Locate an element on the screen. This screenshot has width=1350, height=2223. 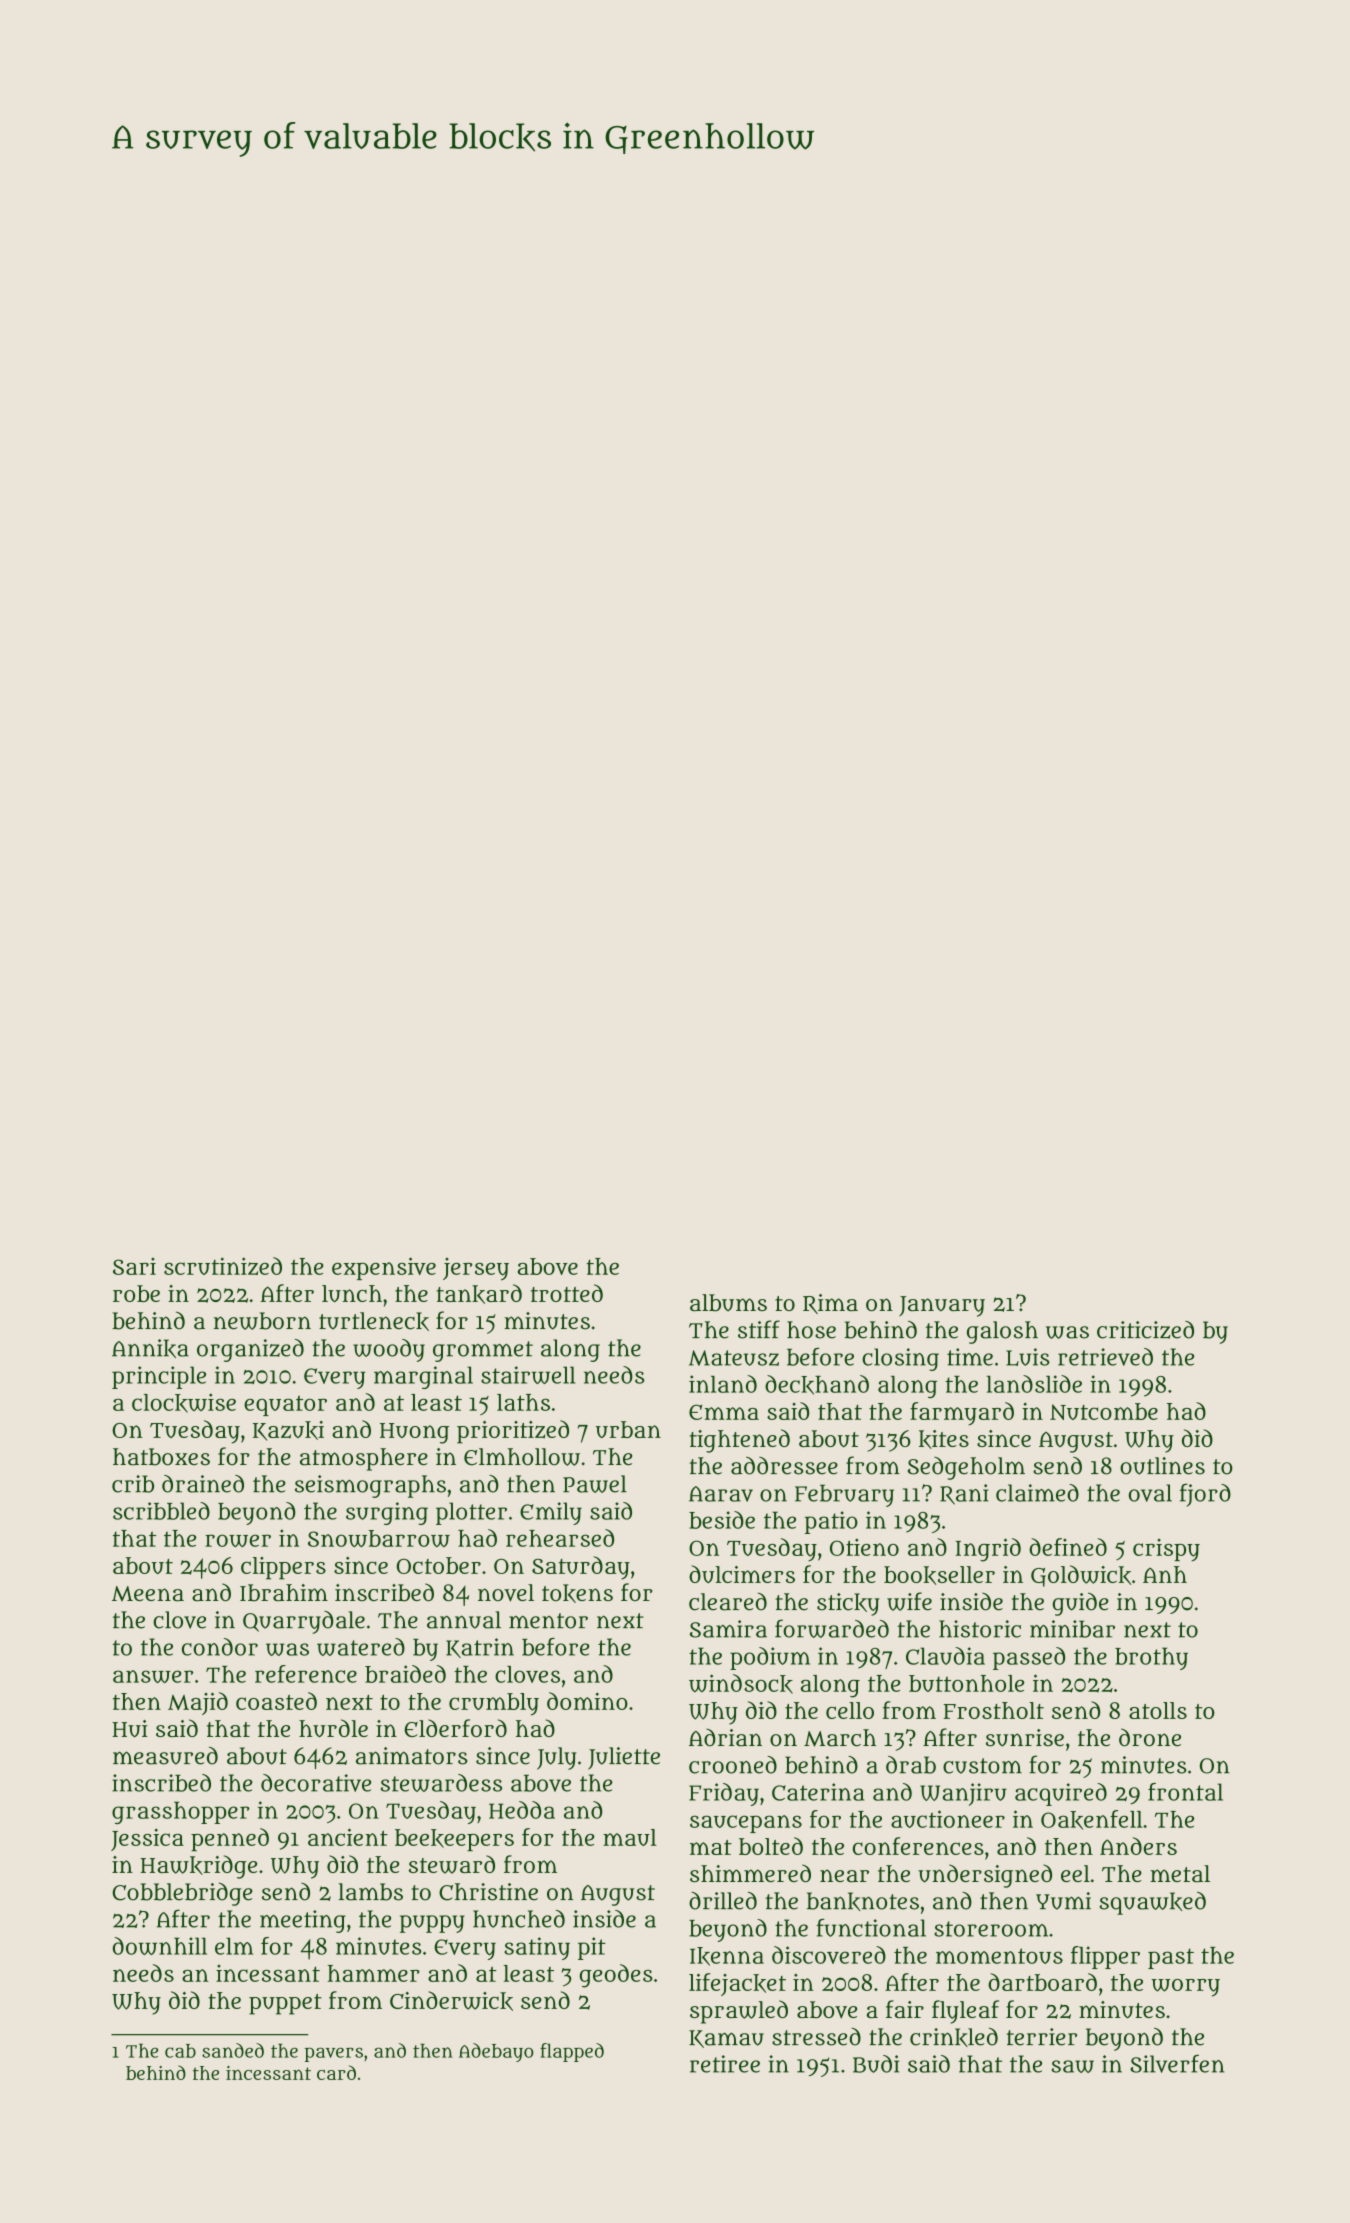
woody is located at coordinates (389, 1350).
